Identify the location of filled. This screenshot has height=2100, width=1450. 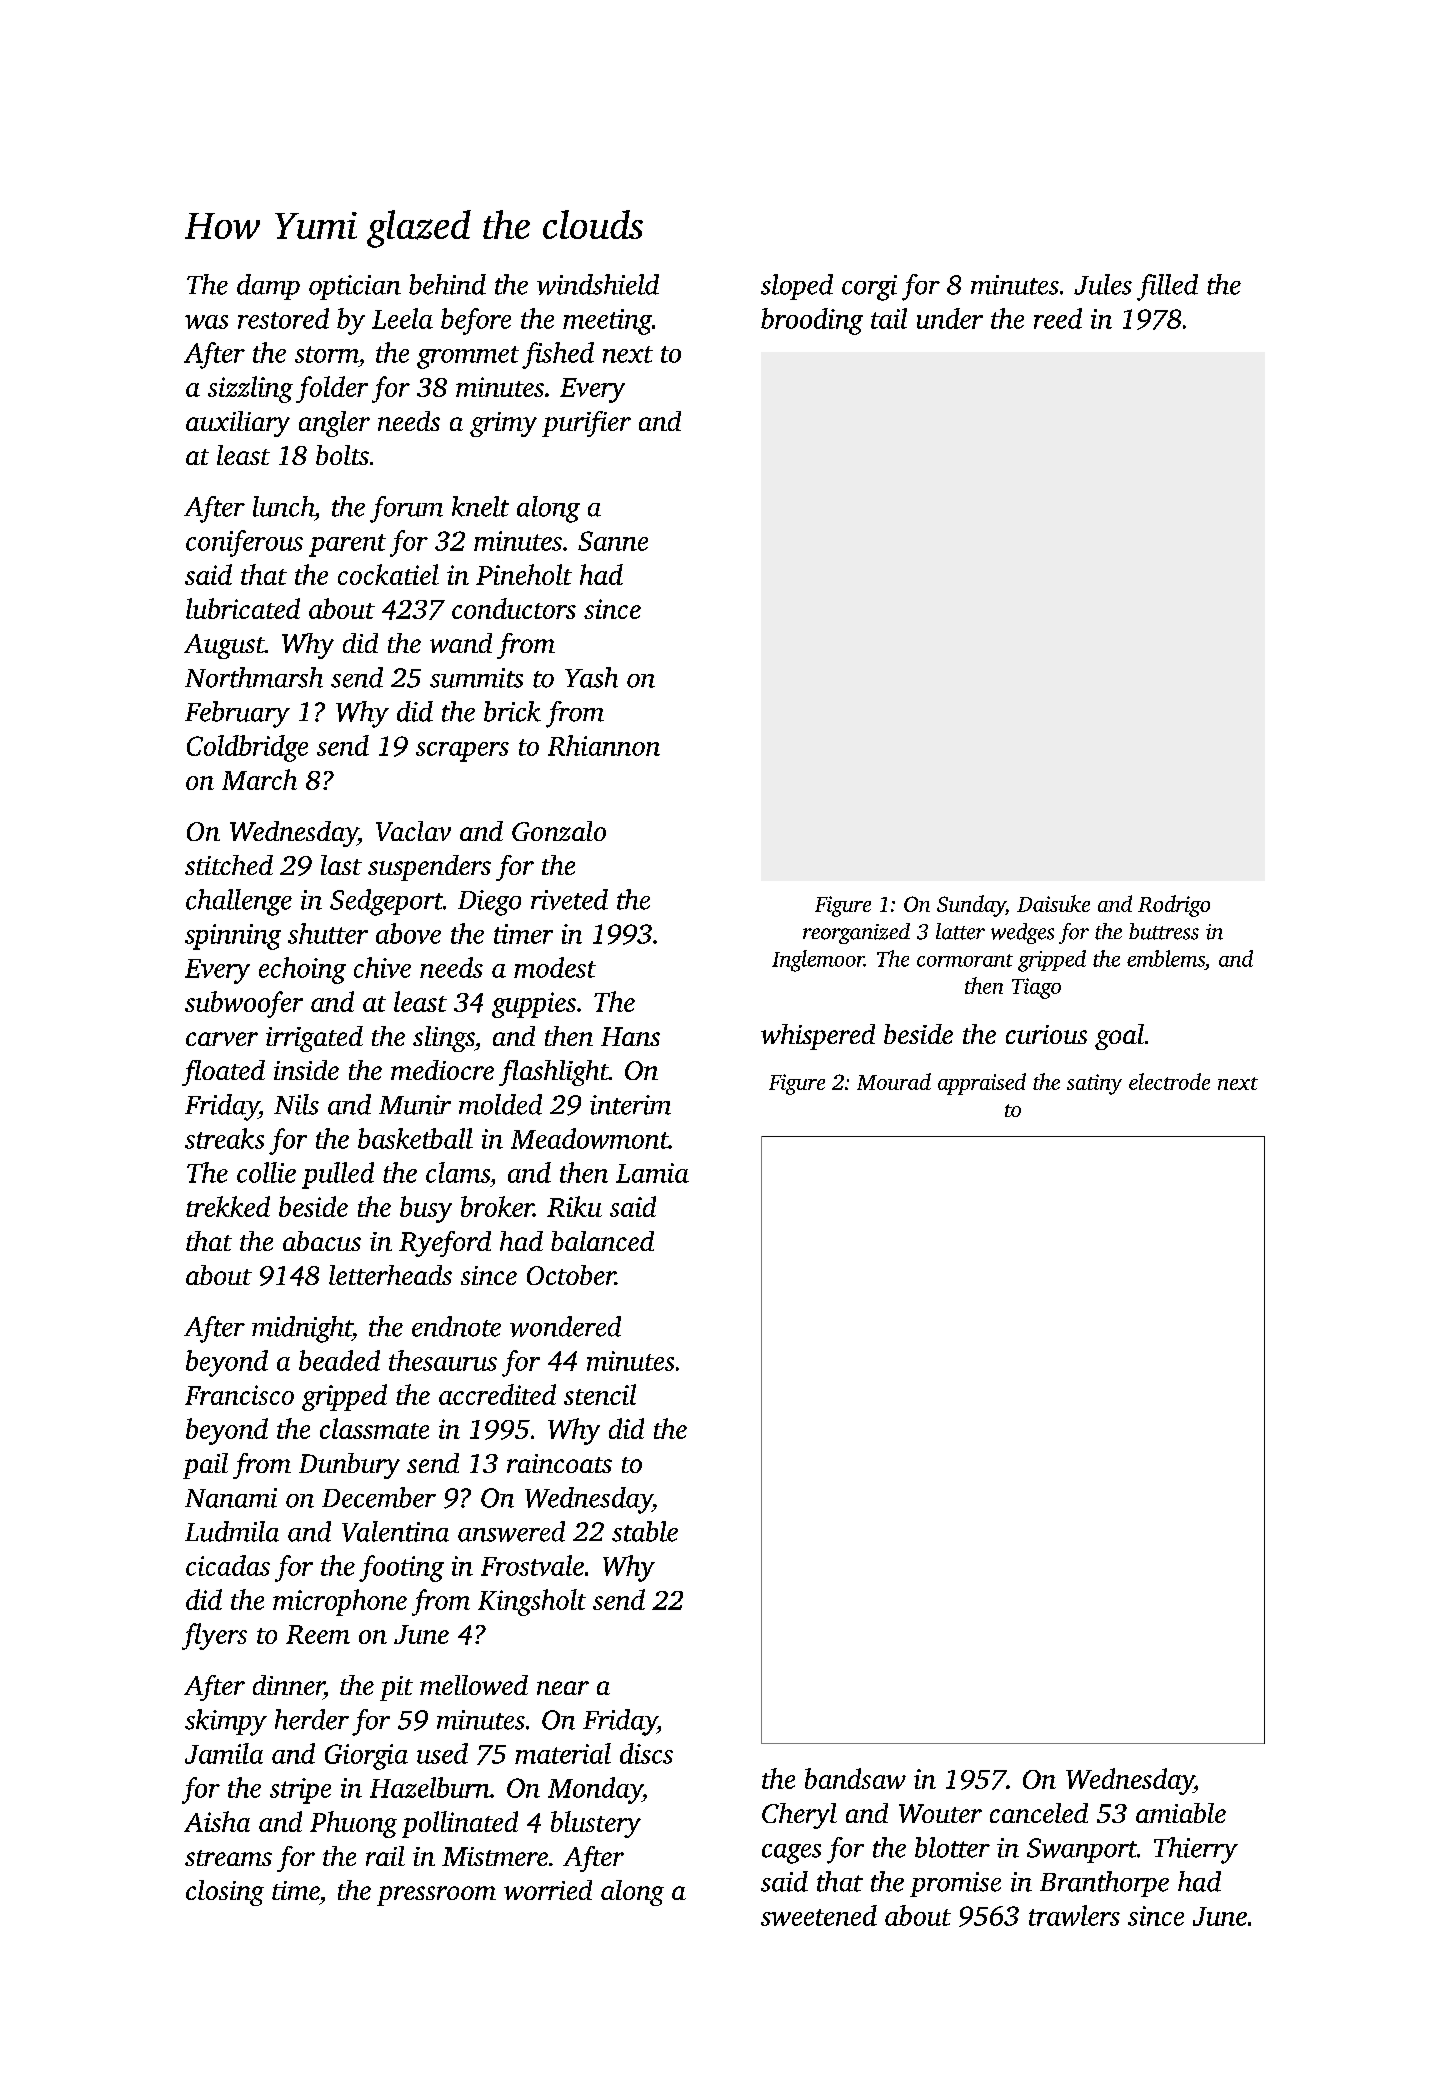
(1167, 287).
